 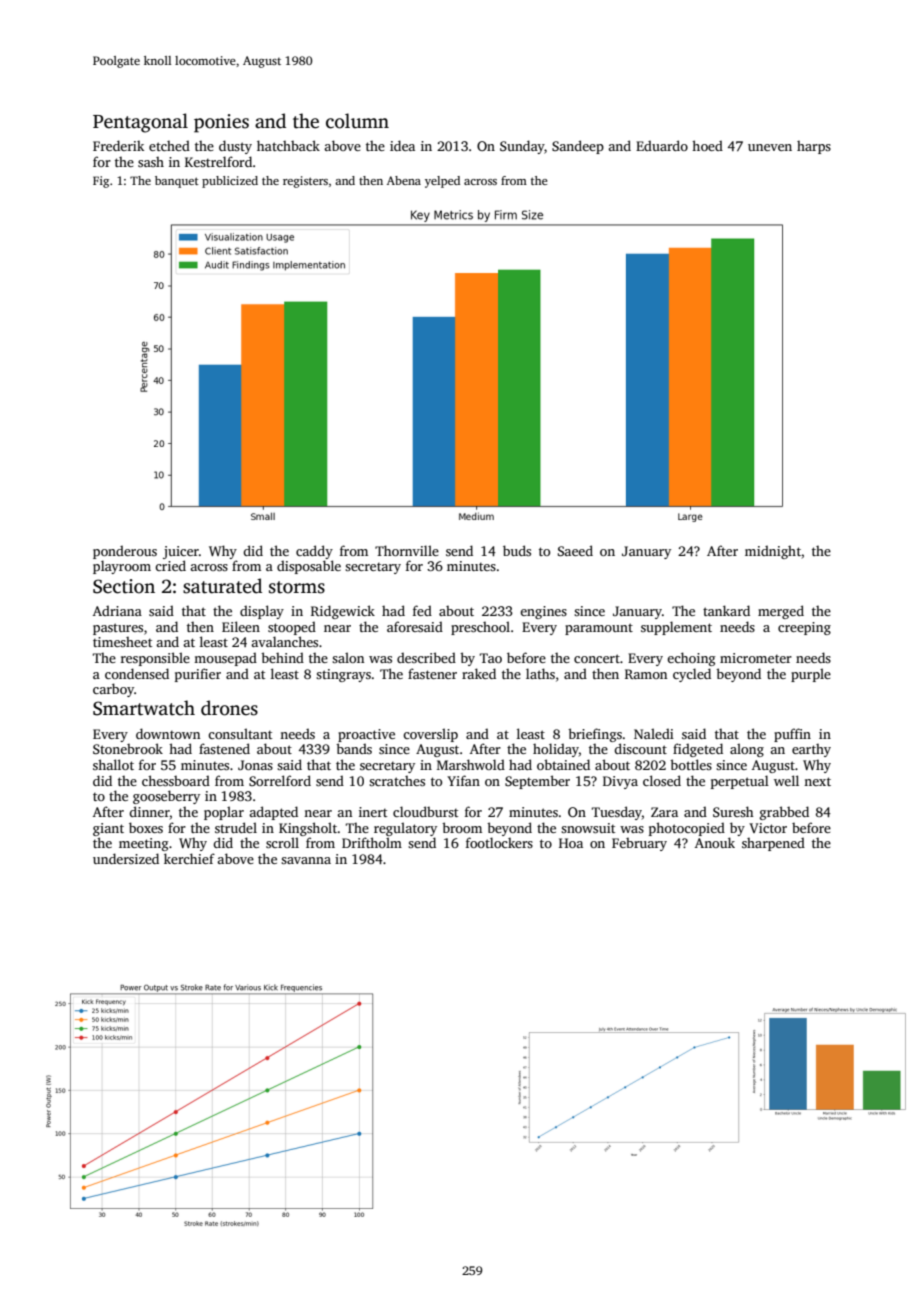 What do you see at coordinates (117, 610) in the page?
I see `Adriana` at bounding box center [117, 610].
